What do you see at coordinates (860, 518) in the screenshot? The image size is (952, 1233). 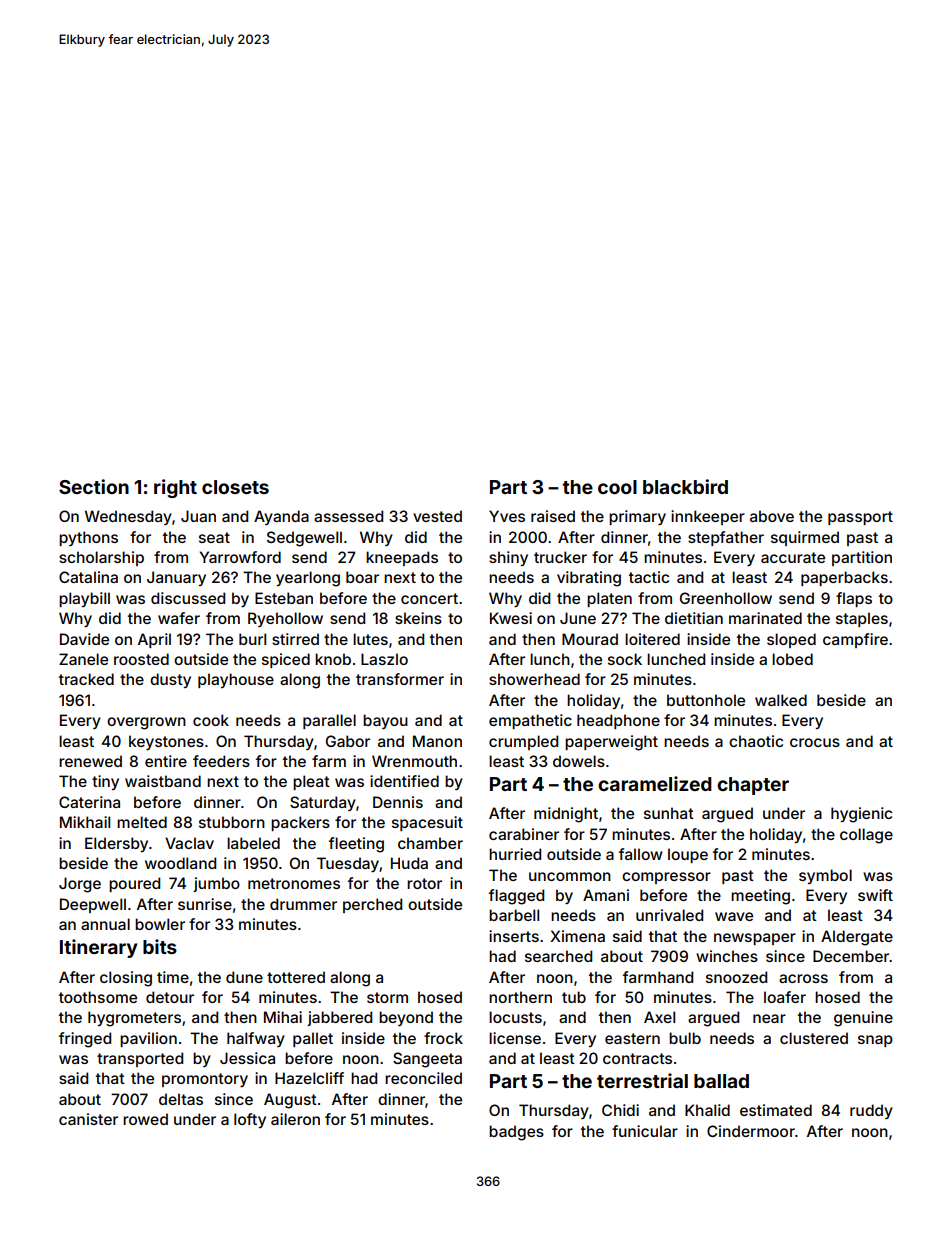 I see `passport` at bounding box center [860, 518].
